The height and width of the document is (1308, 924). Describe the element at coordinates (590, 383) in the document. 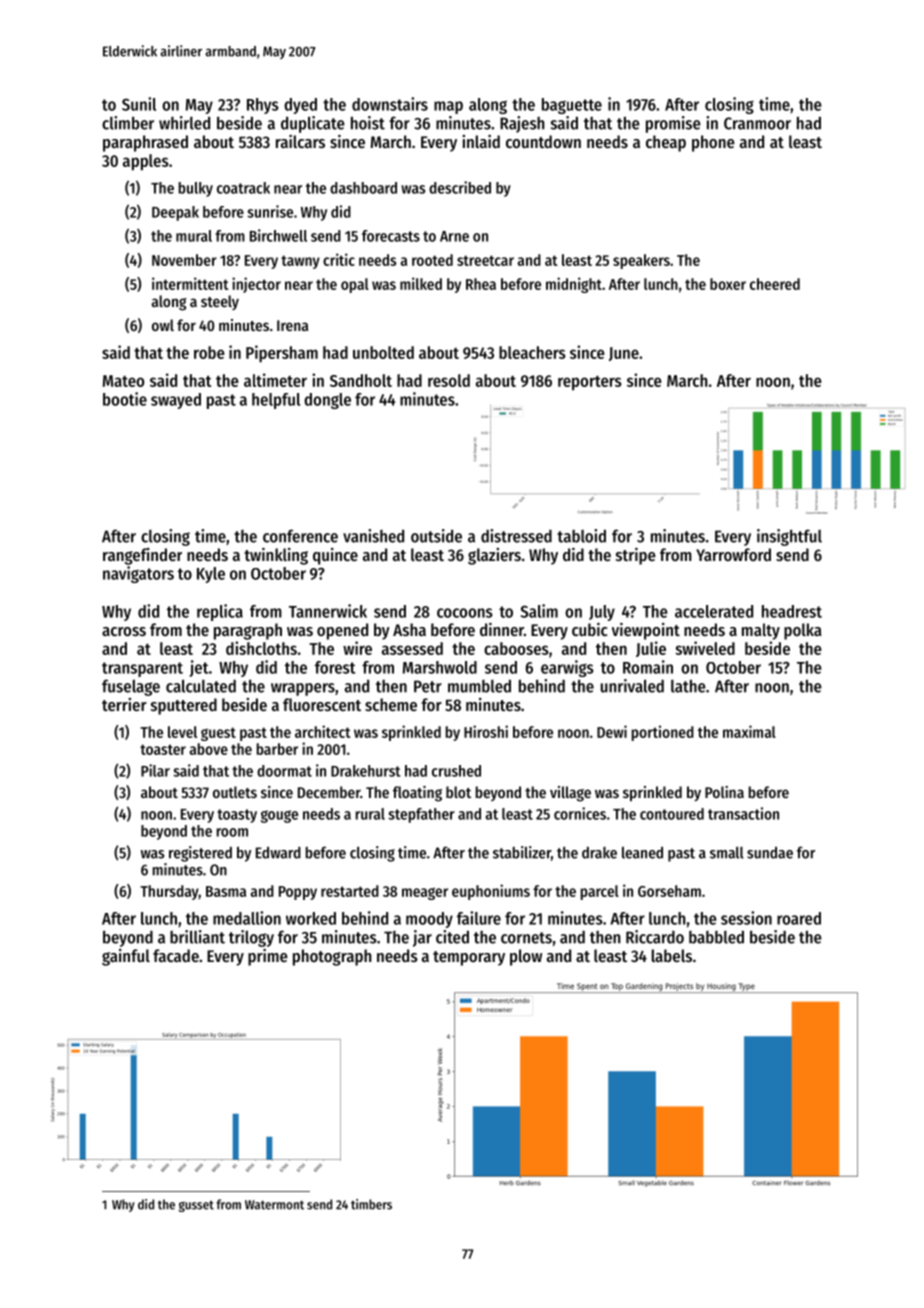

I see `reporters` at that location.
